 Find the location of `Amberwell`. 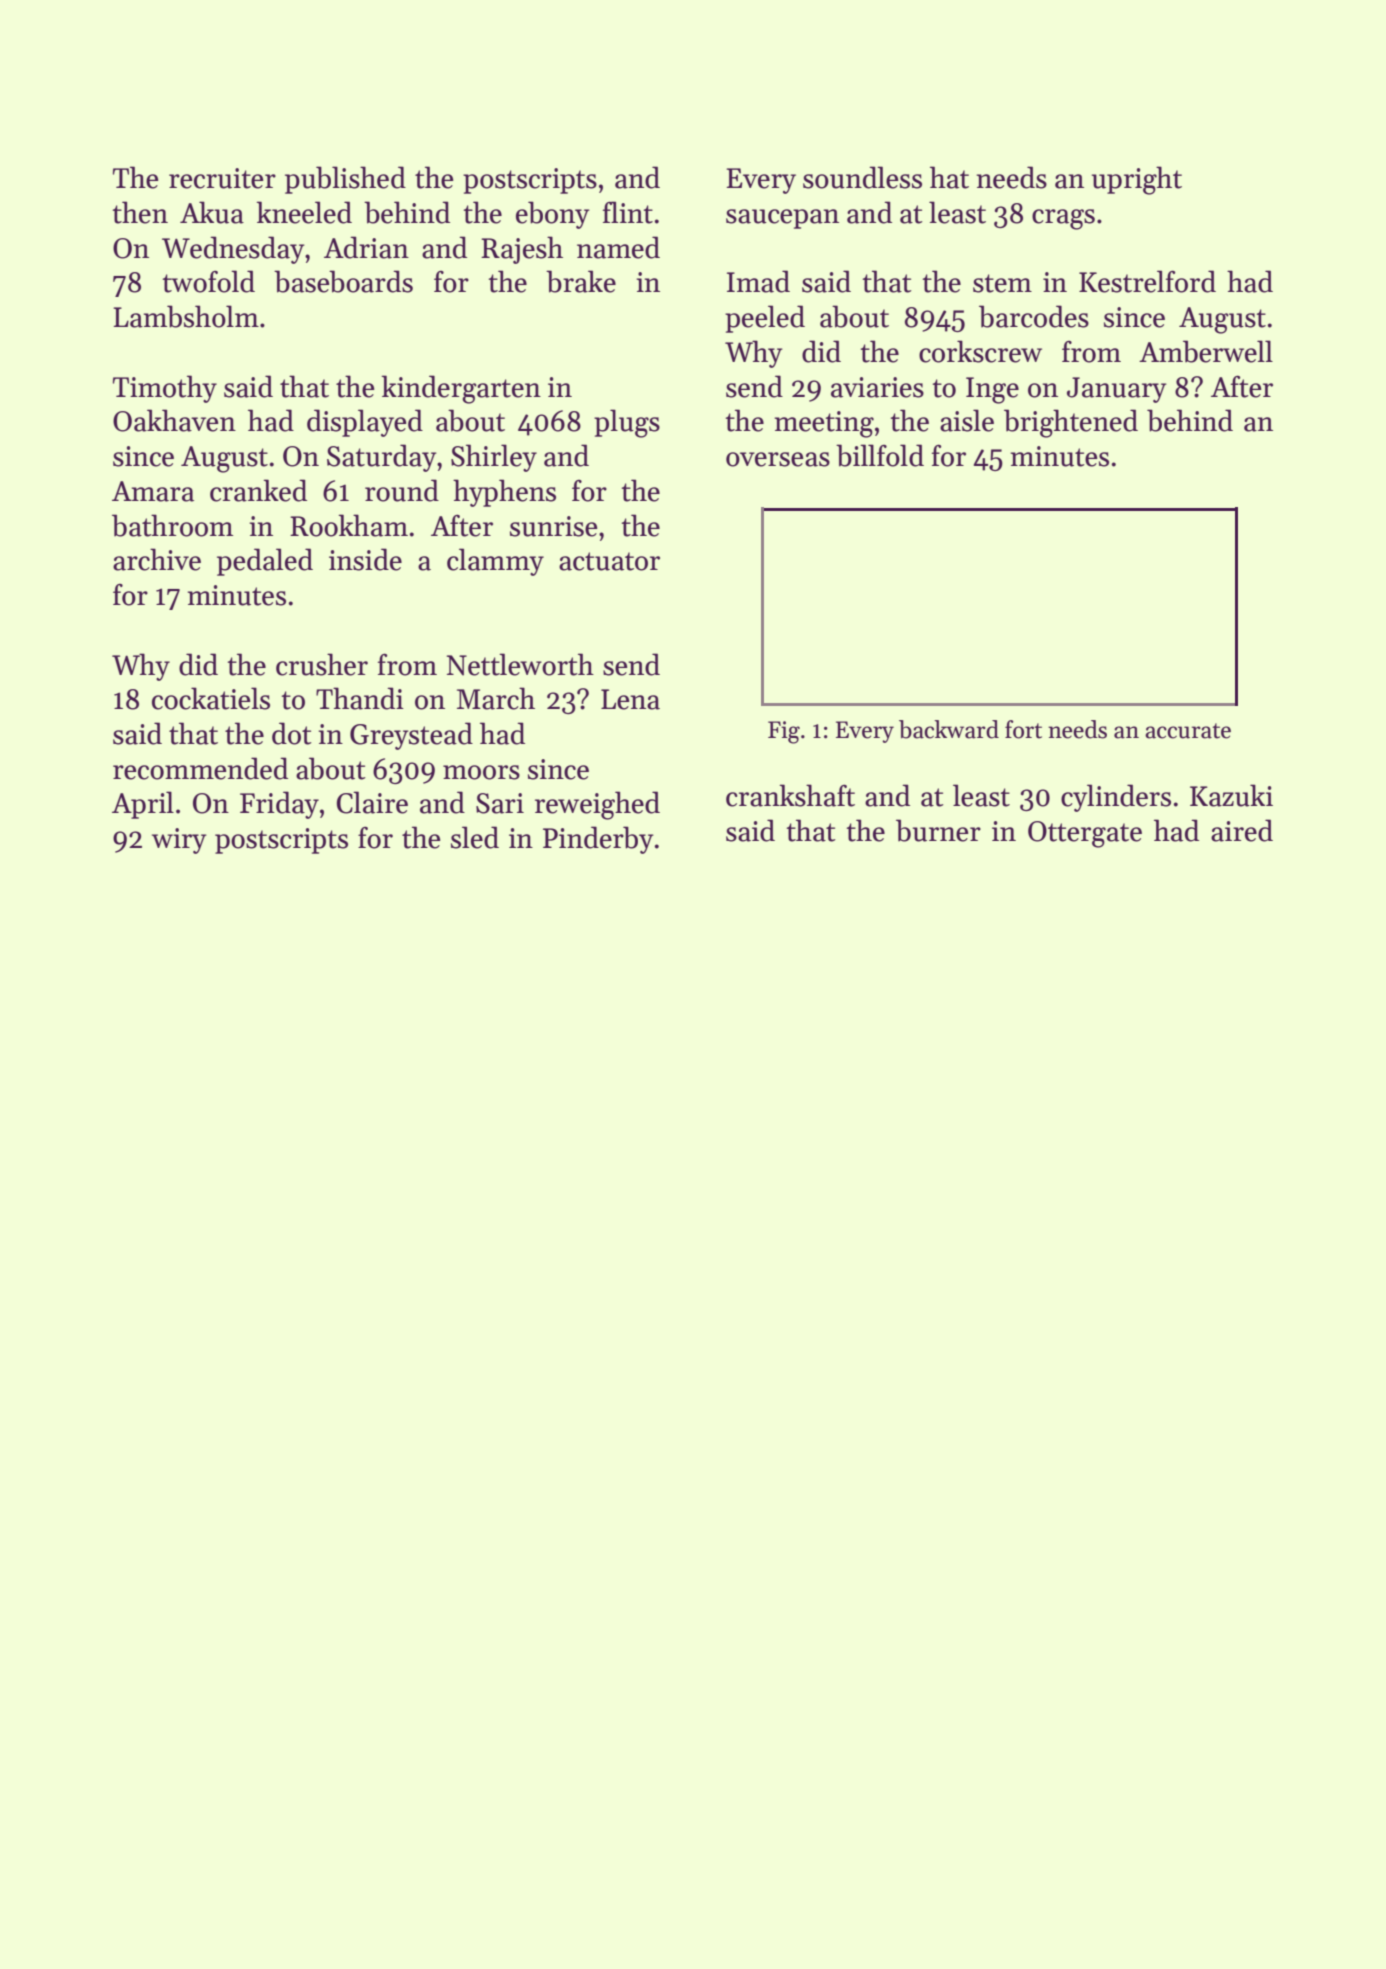

Amberwell is located at coordinates (1206, 351).
